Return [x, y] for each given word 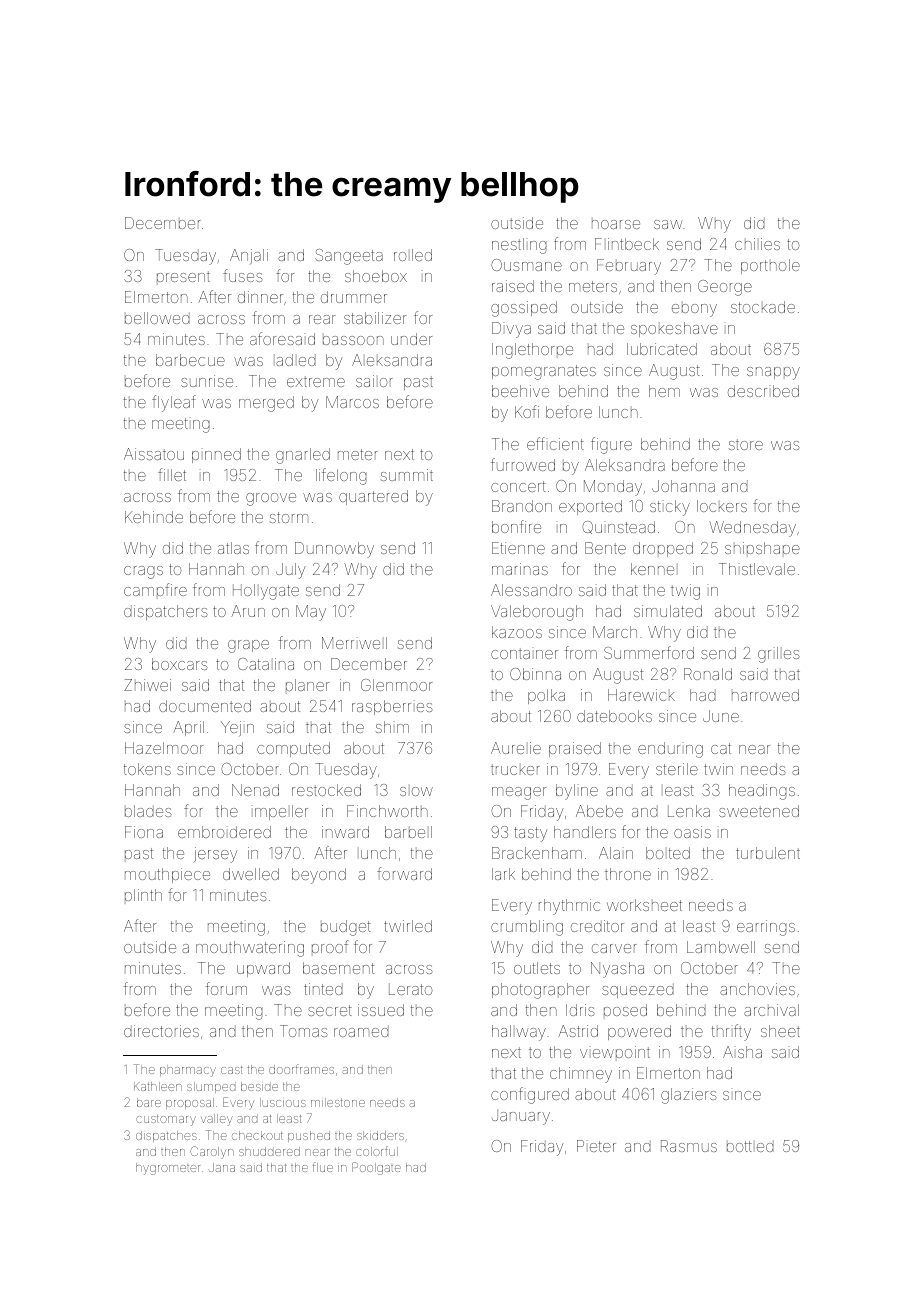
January [521, 1117]
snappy [773, 373]
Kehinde [154, 517]
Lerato [411, 989]
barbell [408, 832]
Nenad [255, 790]
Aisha [742, 1052]
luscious [283, 1102]
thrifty [731, 1032]
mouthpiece [167, 875]
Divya [511, 330]
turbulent [768, 853]
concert [518, 486]
